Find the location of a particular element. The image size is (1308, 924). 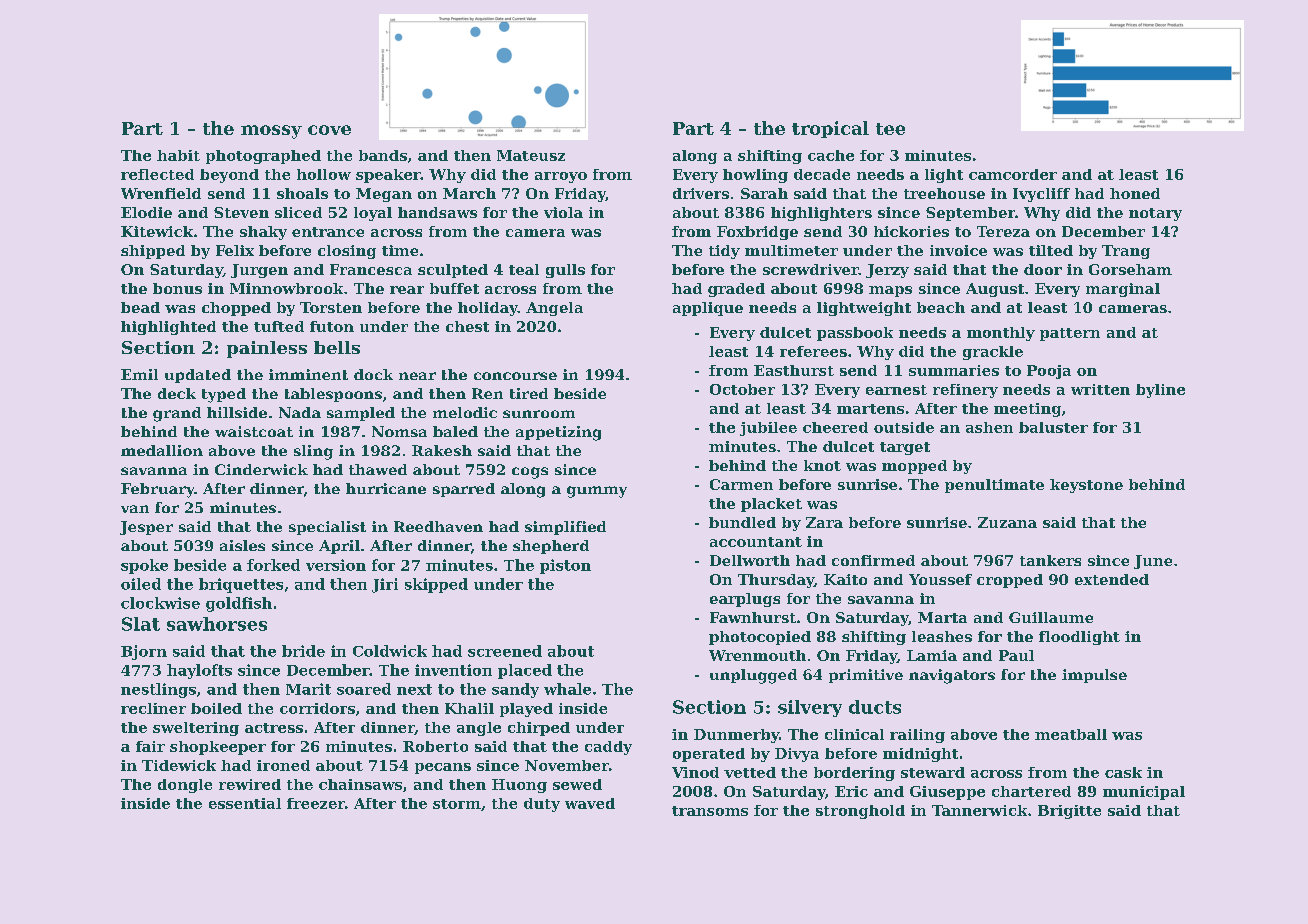

essential is located at coordinates (245, 803).
